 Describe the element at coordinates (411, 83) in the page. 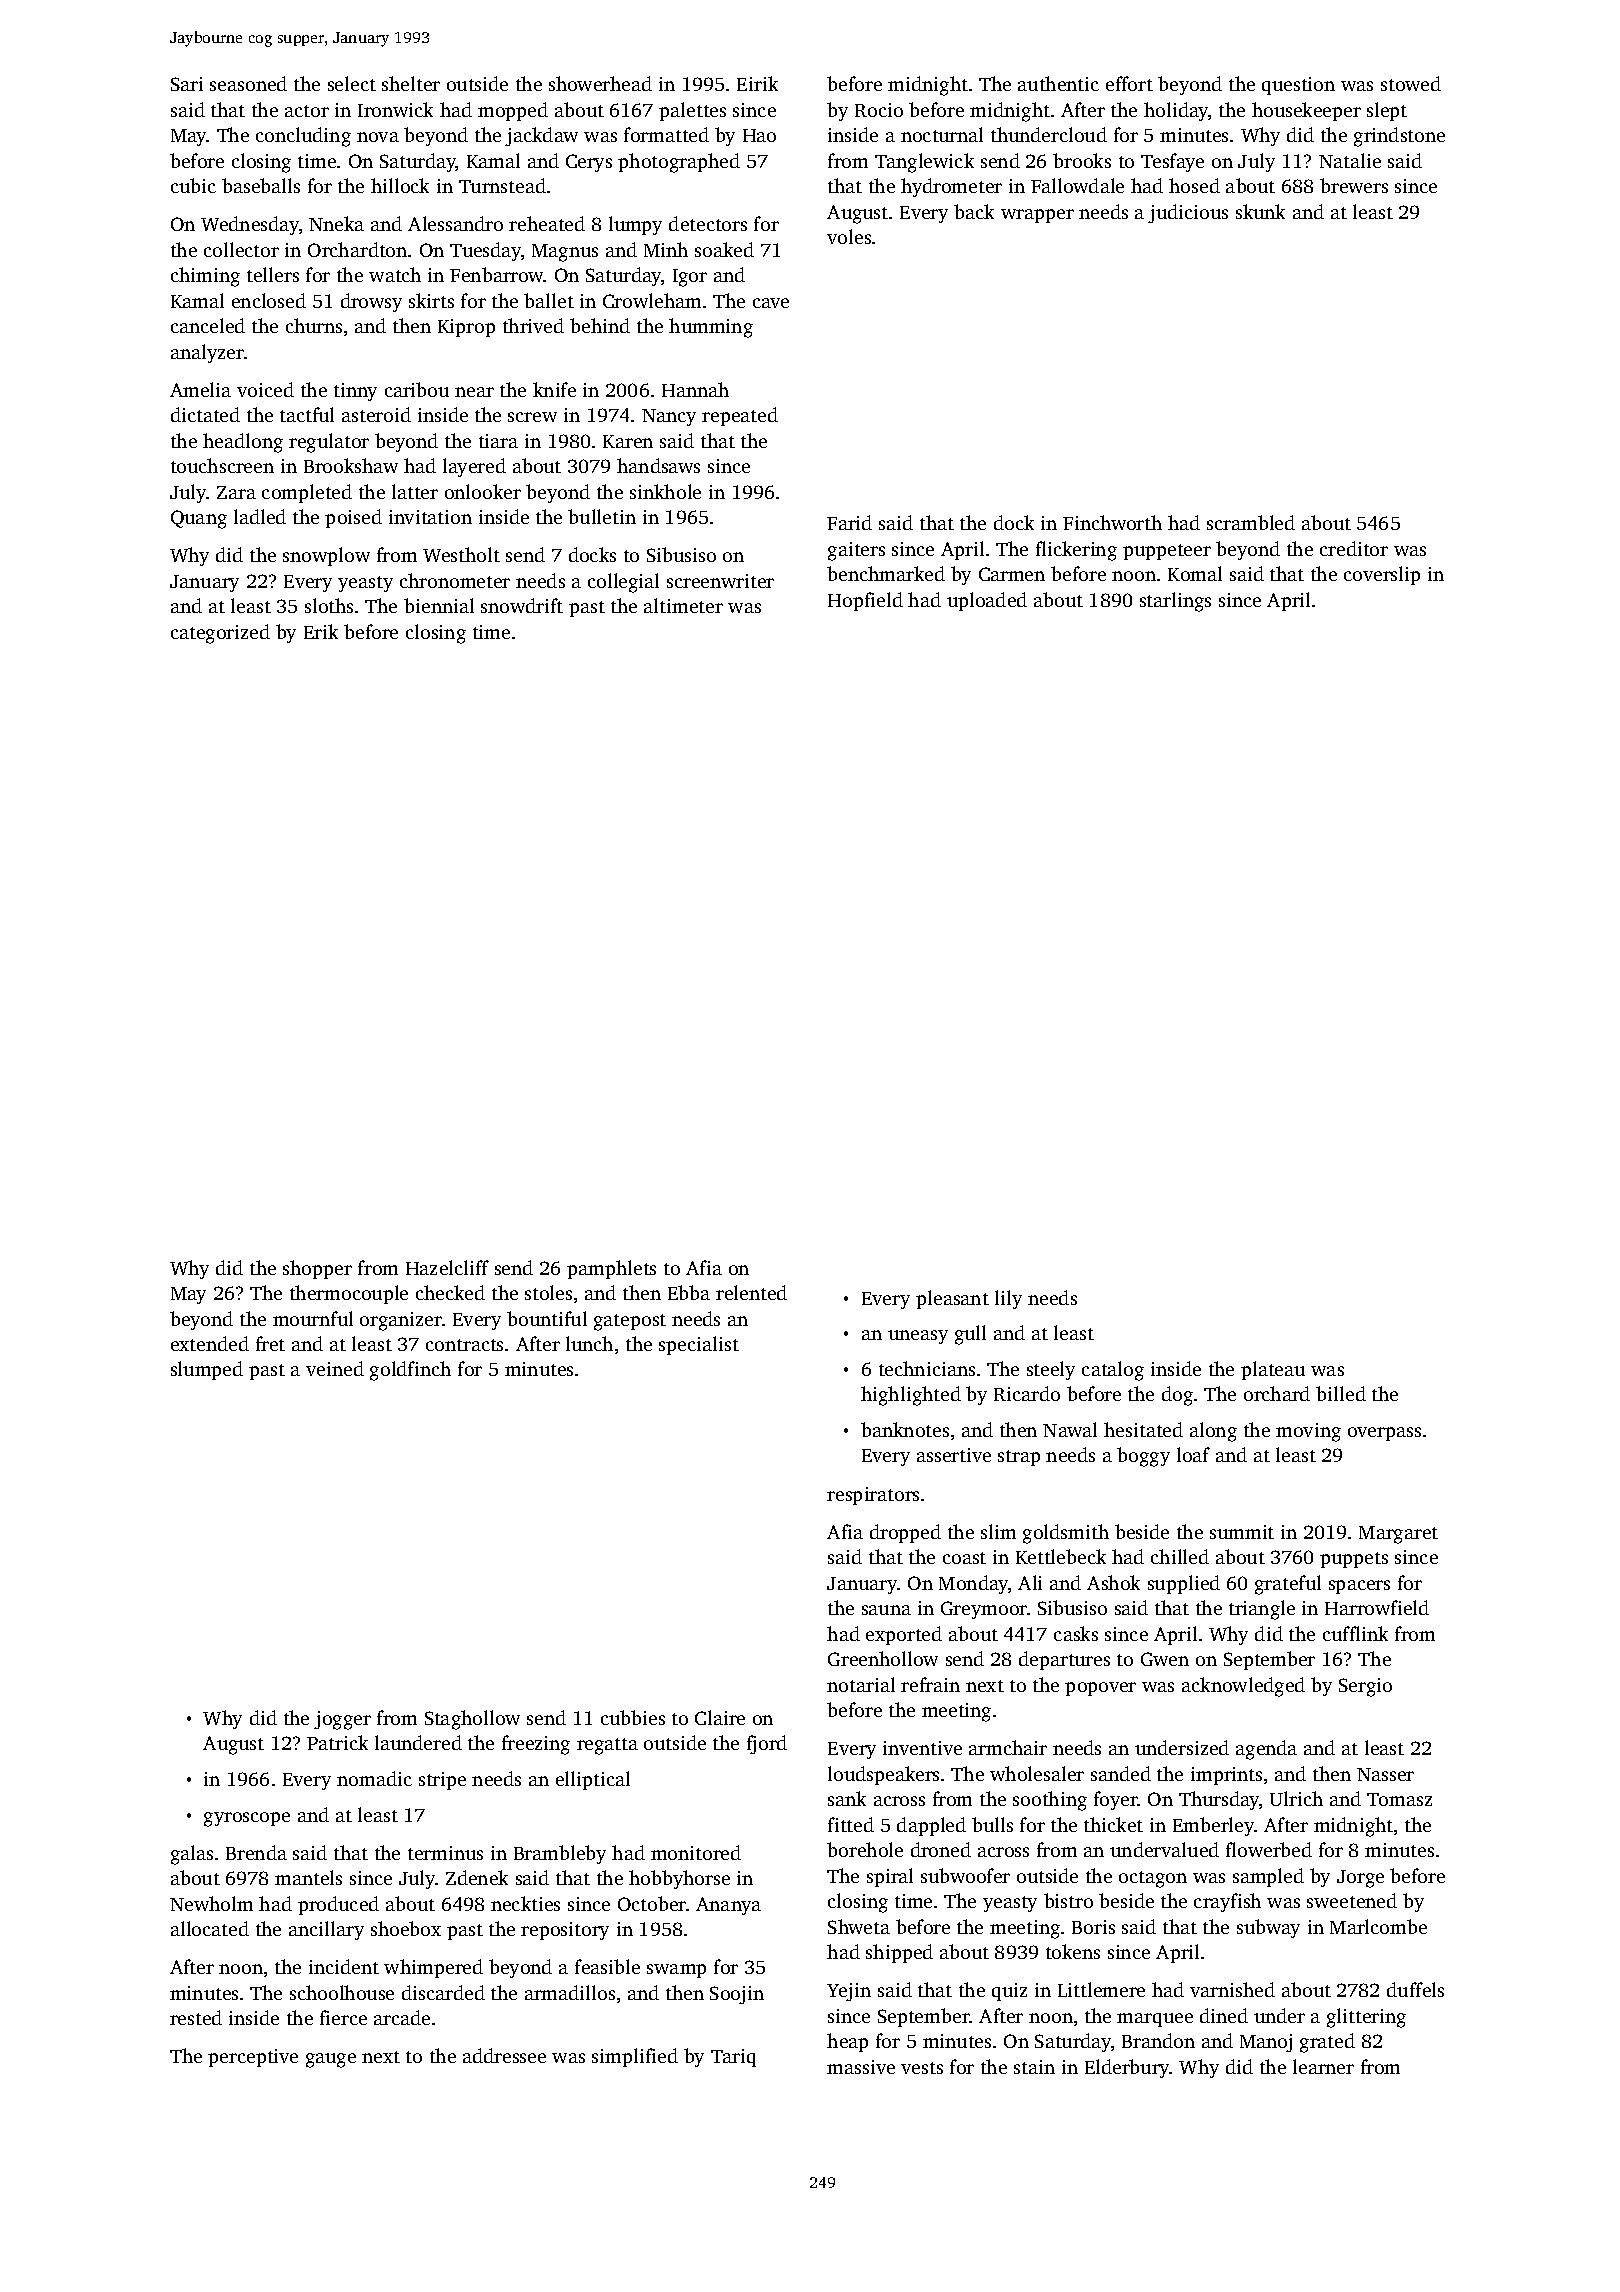

I see `shelter` at that location.
